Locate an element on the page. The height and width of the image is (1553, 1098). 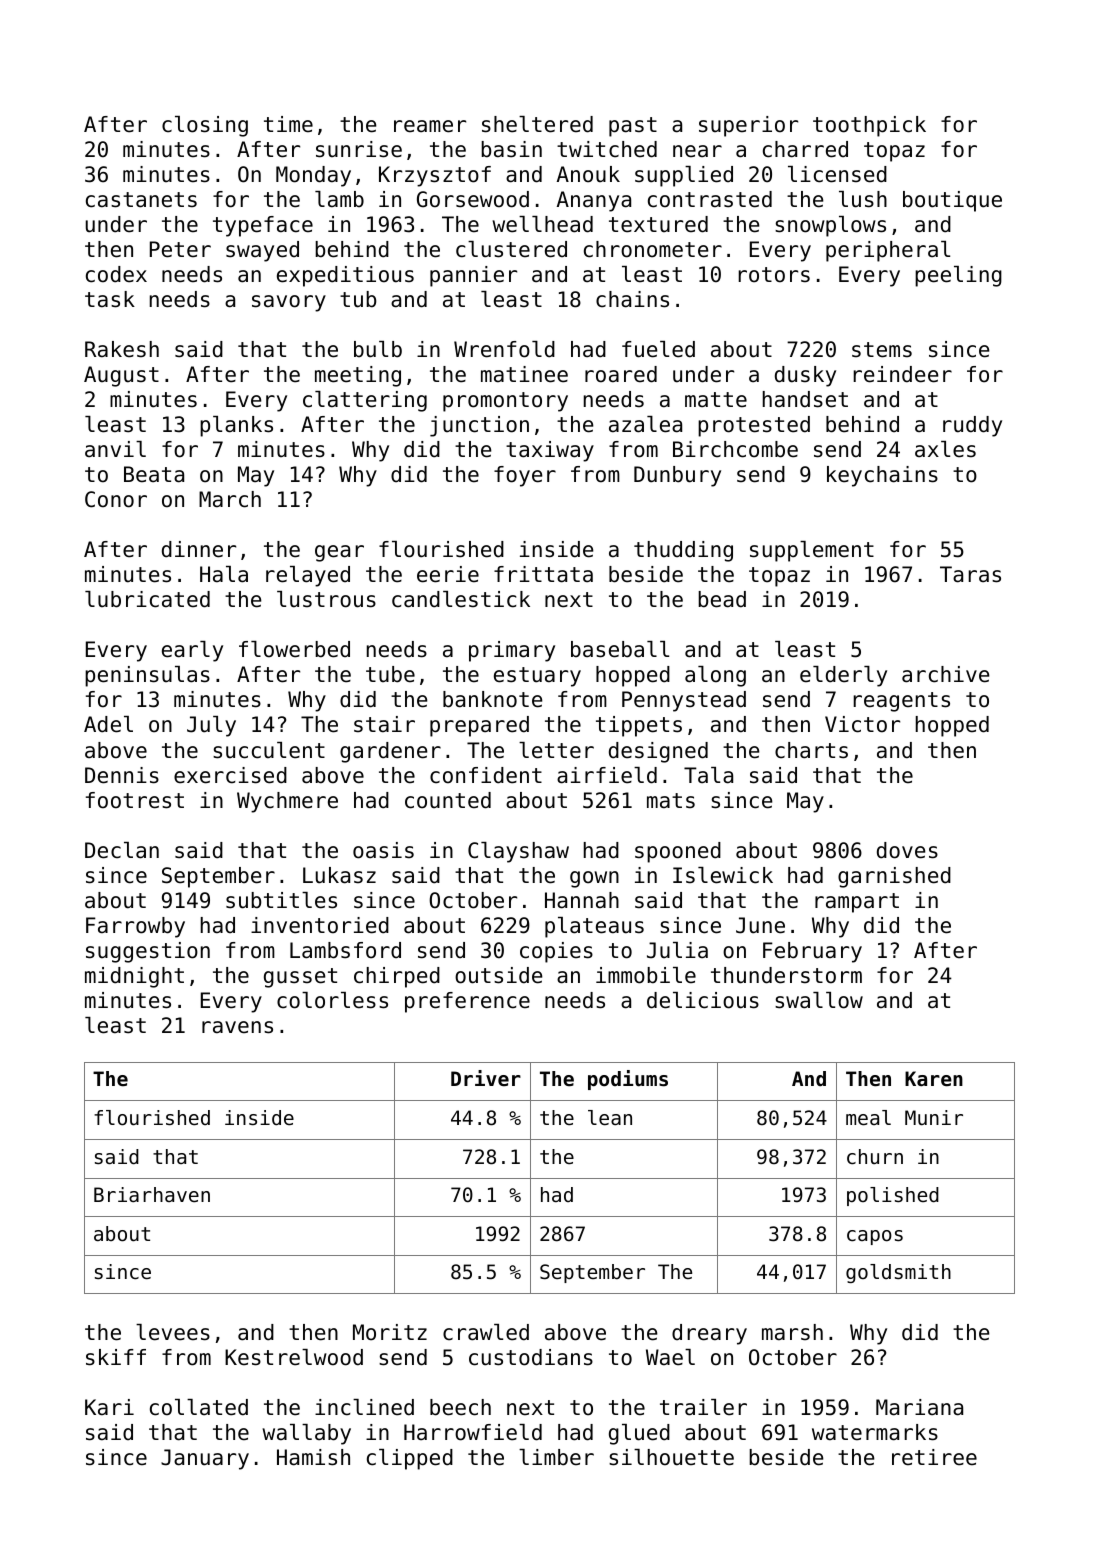
Karen is located at coordinates (934, 1079).
